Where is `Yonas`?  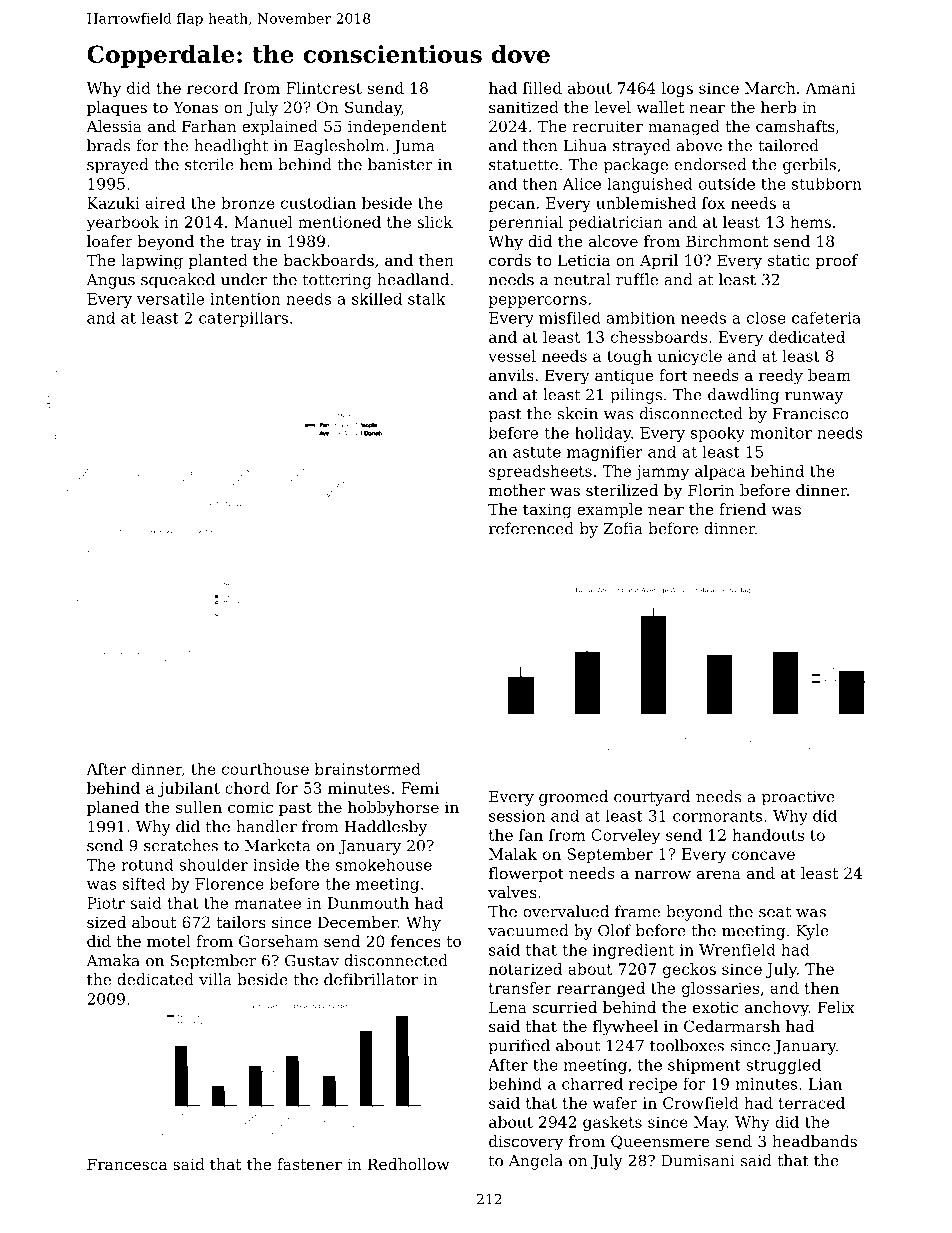
Yonas is located at coordinates (195, 107).
